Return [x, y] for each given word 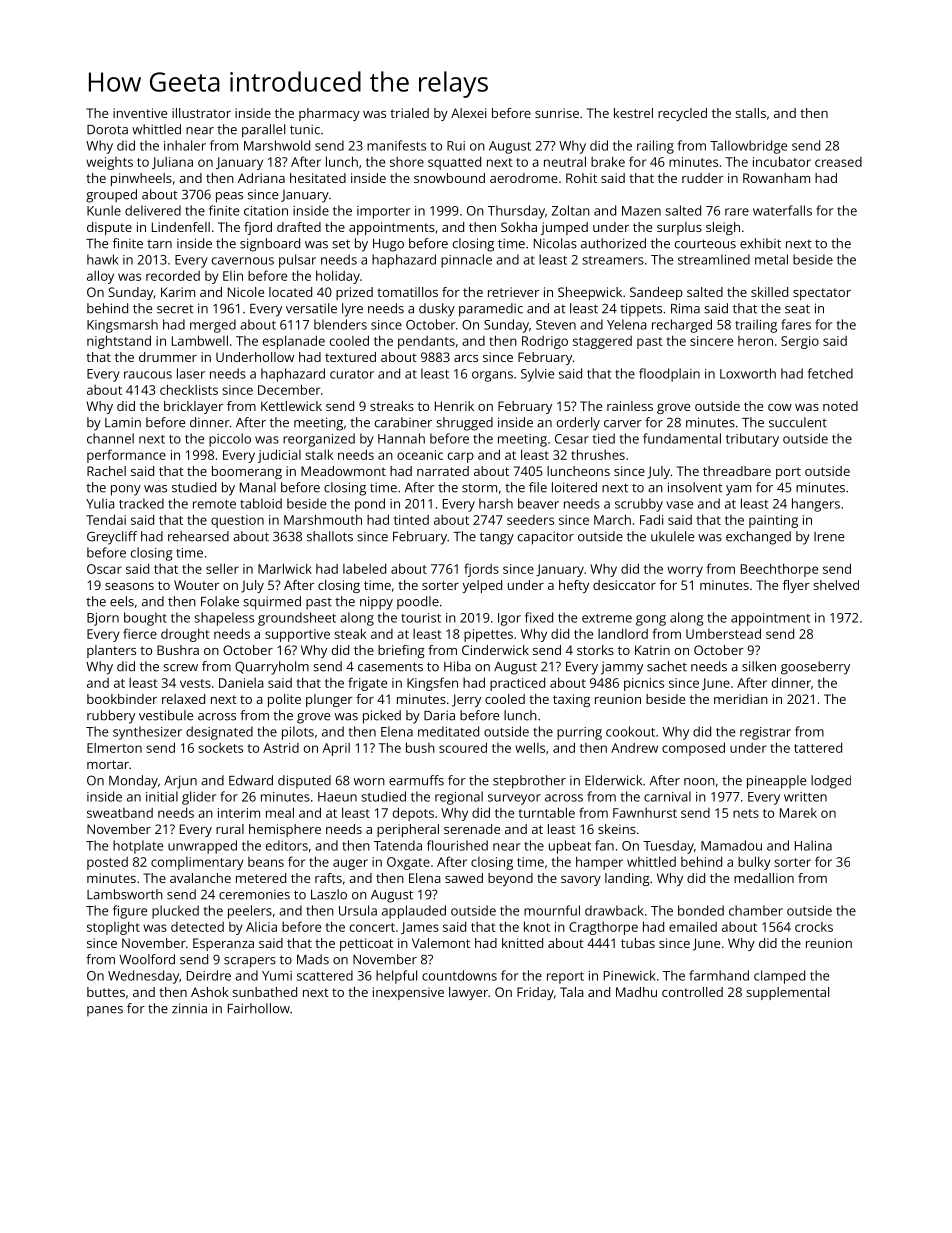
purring [579, 733]
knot [537, 926]
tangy [497, 538]
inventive [140, 113]
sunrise [557, 113]
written [805, 797]
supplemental [787, 993]
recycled [682, 114]
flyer [796, 586]
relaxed [183, 699]
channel [110, 438]
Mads [313, 959]
